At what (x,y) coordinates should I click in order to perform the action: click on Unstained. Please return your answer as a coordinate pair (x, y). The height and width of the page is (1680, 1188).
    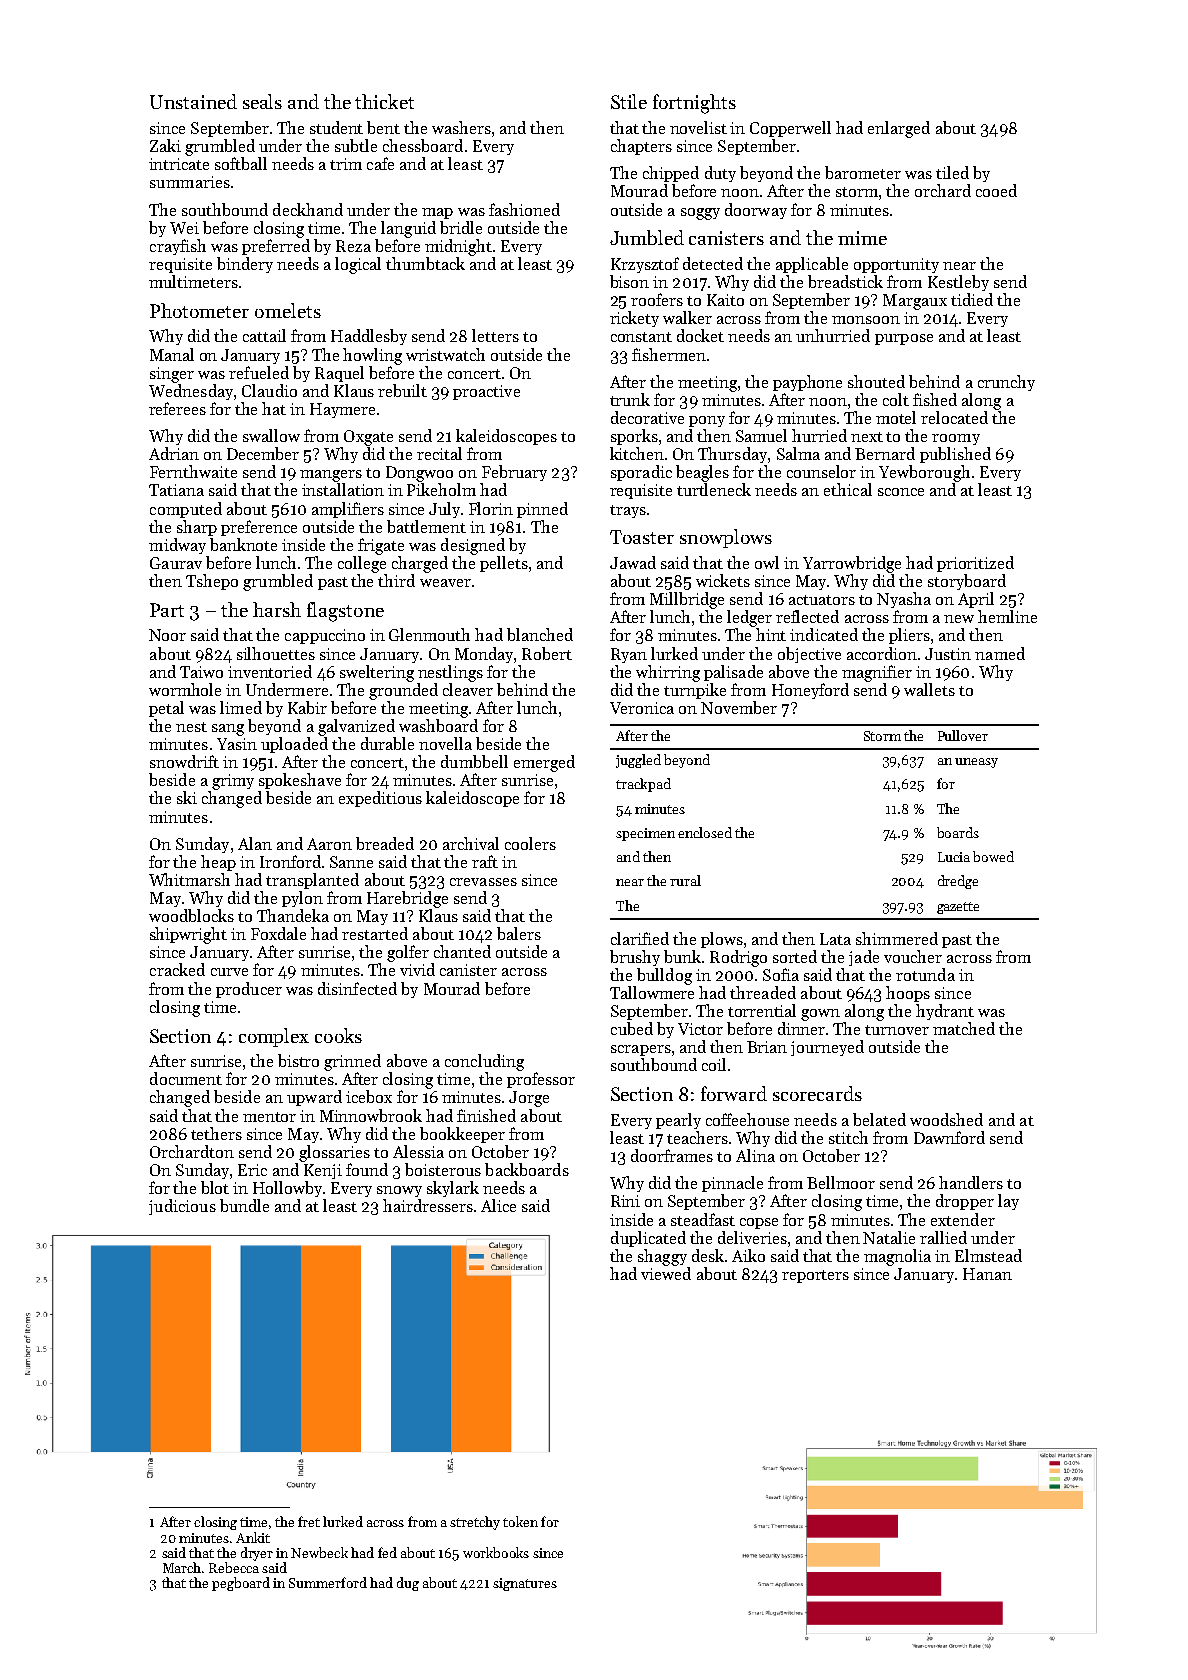
    Looking at the image, I should click on (193, 101).
